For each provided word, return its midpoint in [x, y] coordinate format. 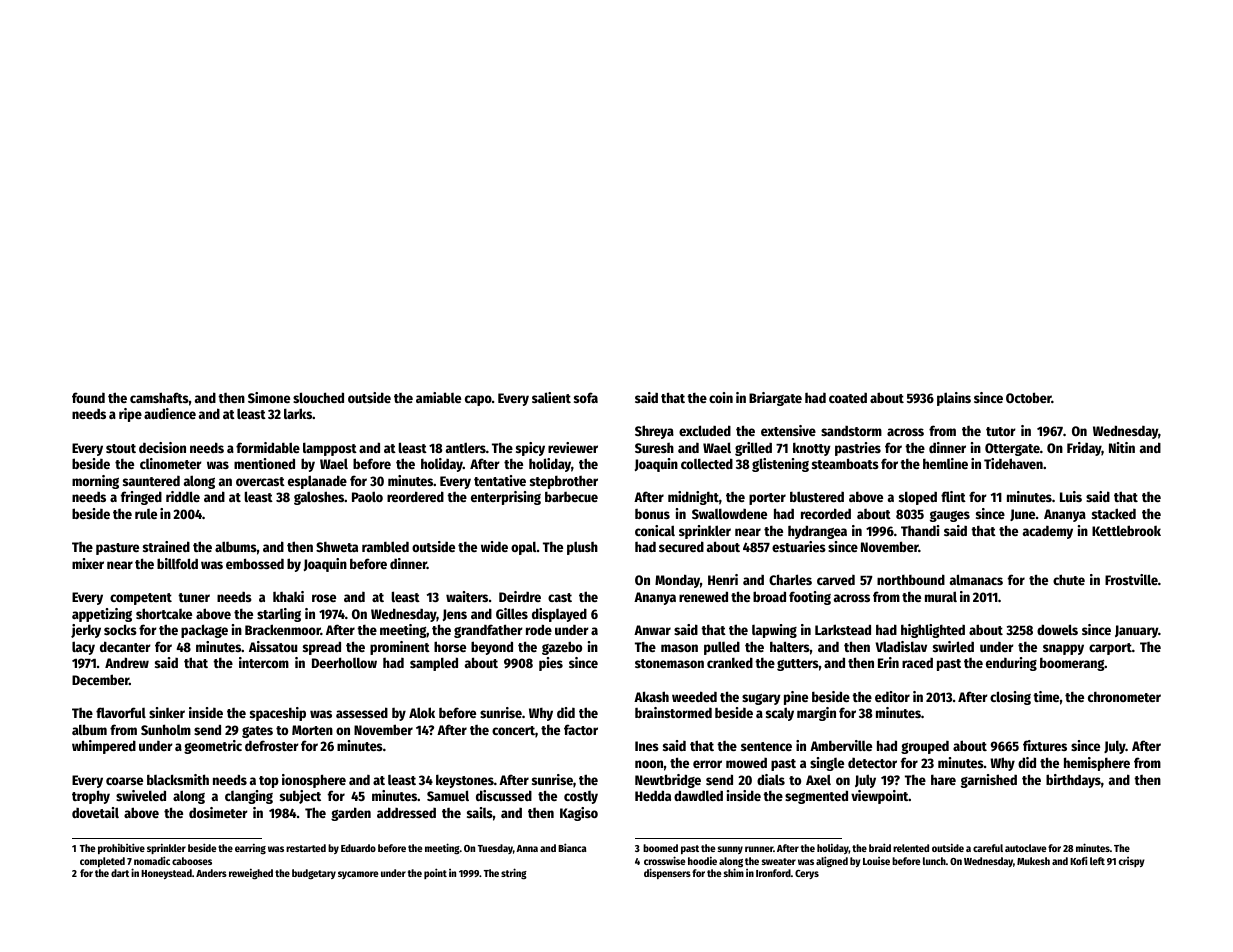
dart [120, 873]
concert [513, 730]
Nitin [1122, 447]
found [88, 397]
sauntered [151, 481]
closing [1010, 698]
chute [1069, 579]
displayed [559, 615]
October [1029, 397]
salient [551, 397]
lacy [83, 648]
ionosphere [314, 781]
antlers [466, 447]
